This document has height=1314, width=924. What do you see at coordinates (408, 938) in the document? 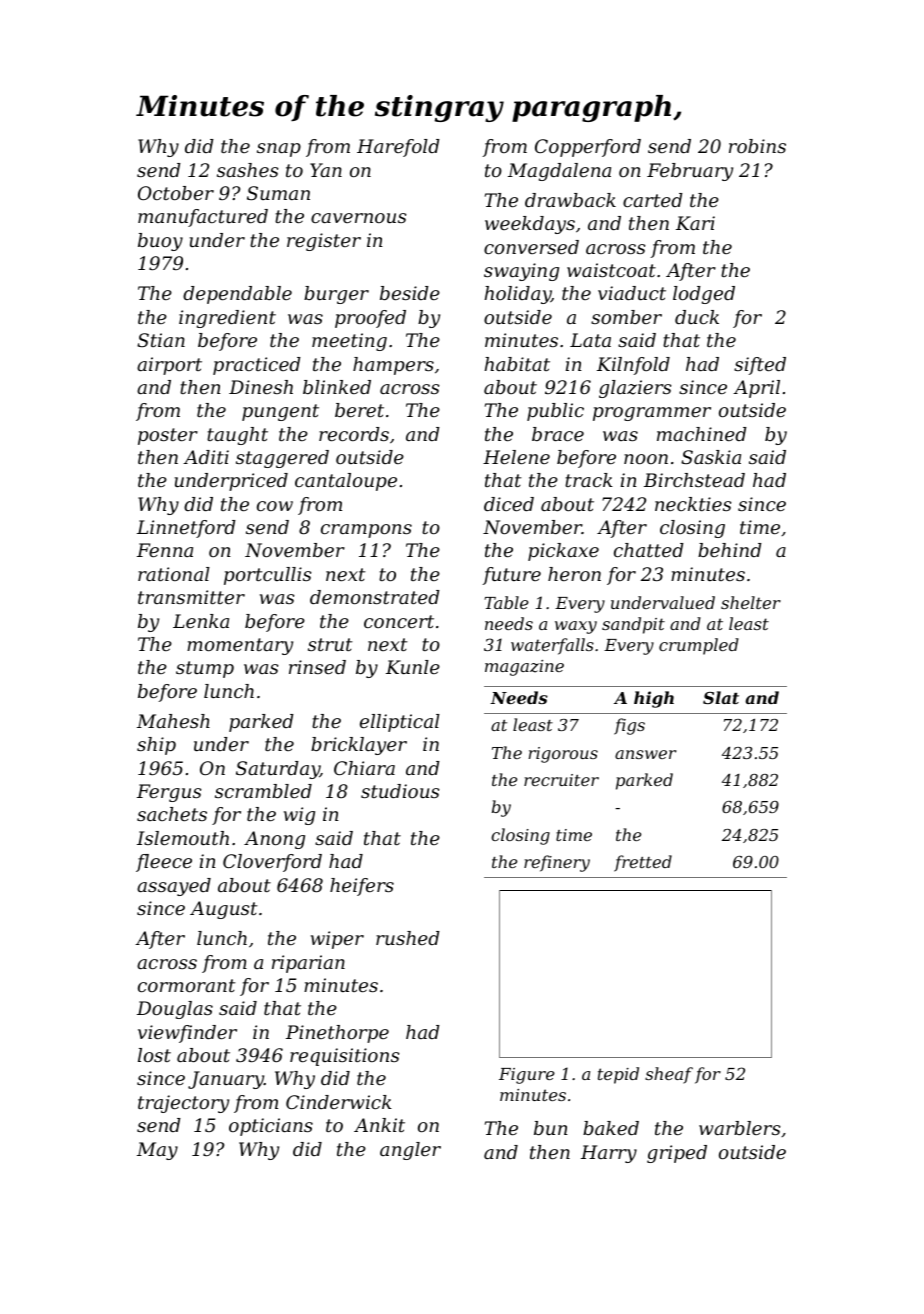
I see `rushed` at bounding box center [408, 938].
